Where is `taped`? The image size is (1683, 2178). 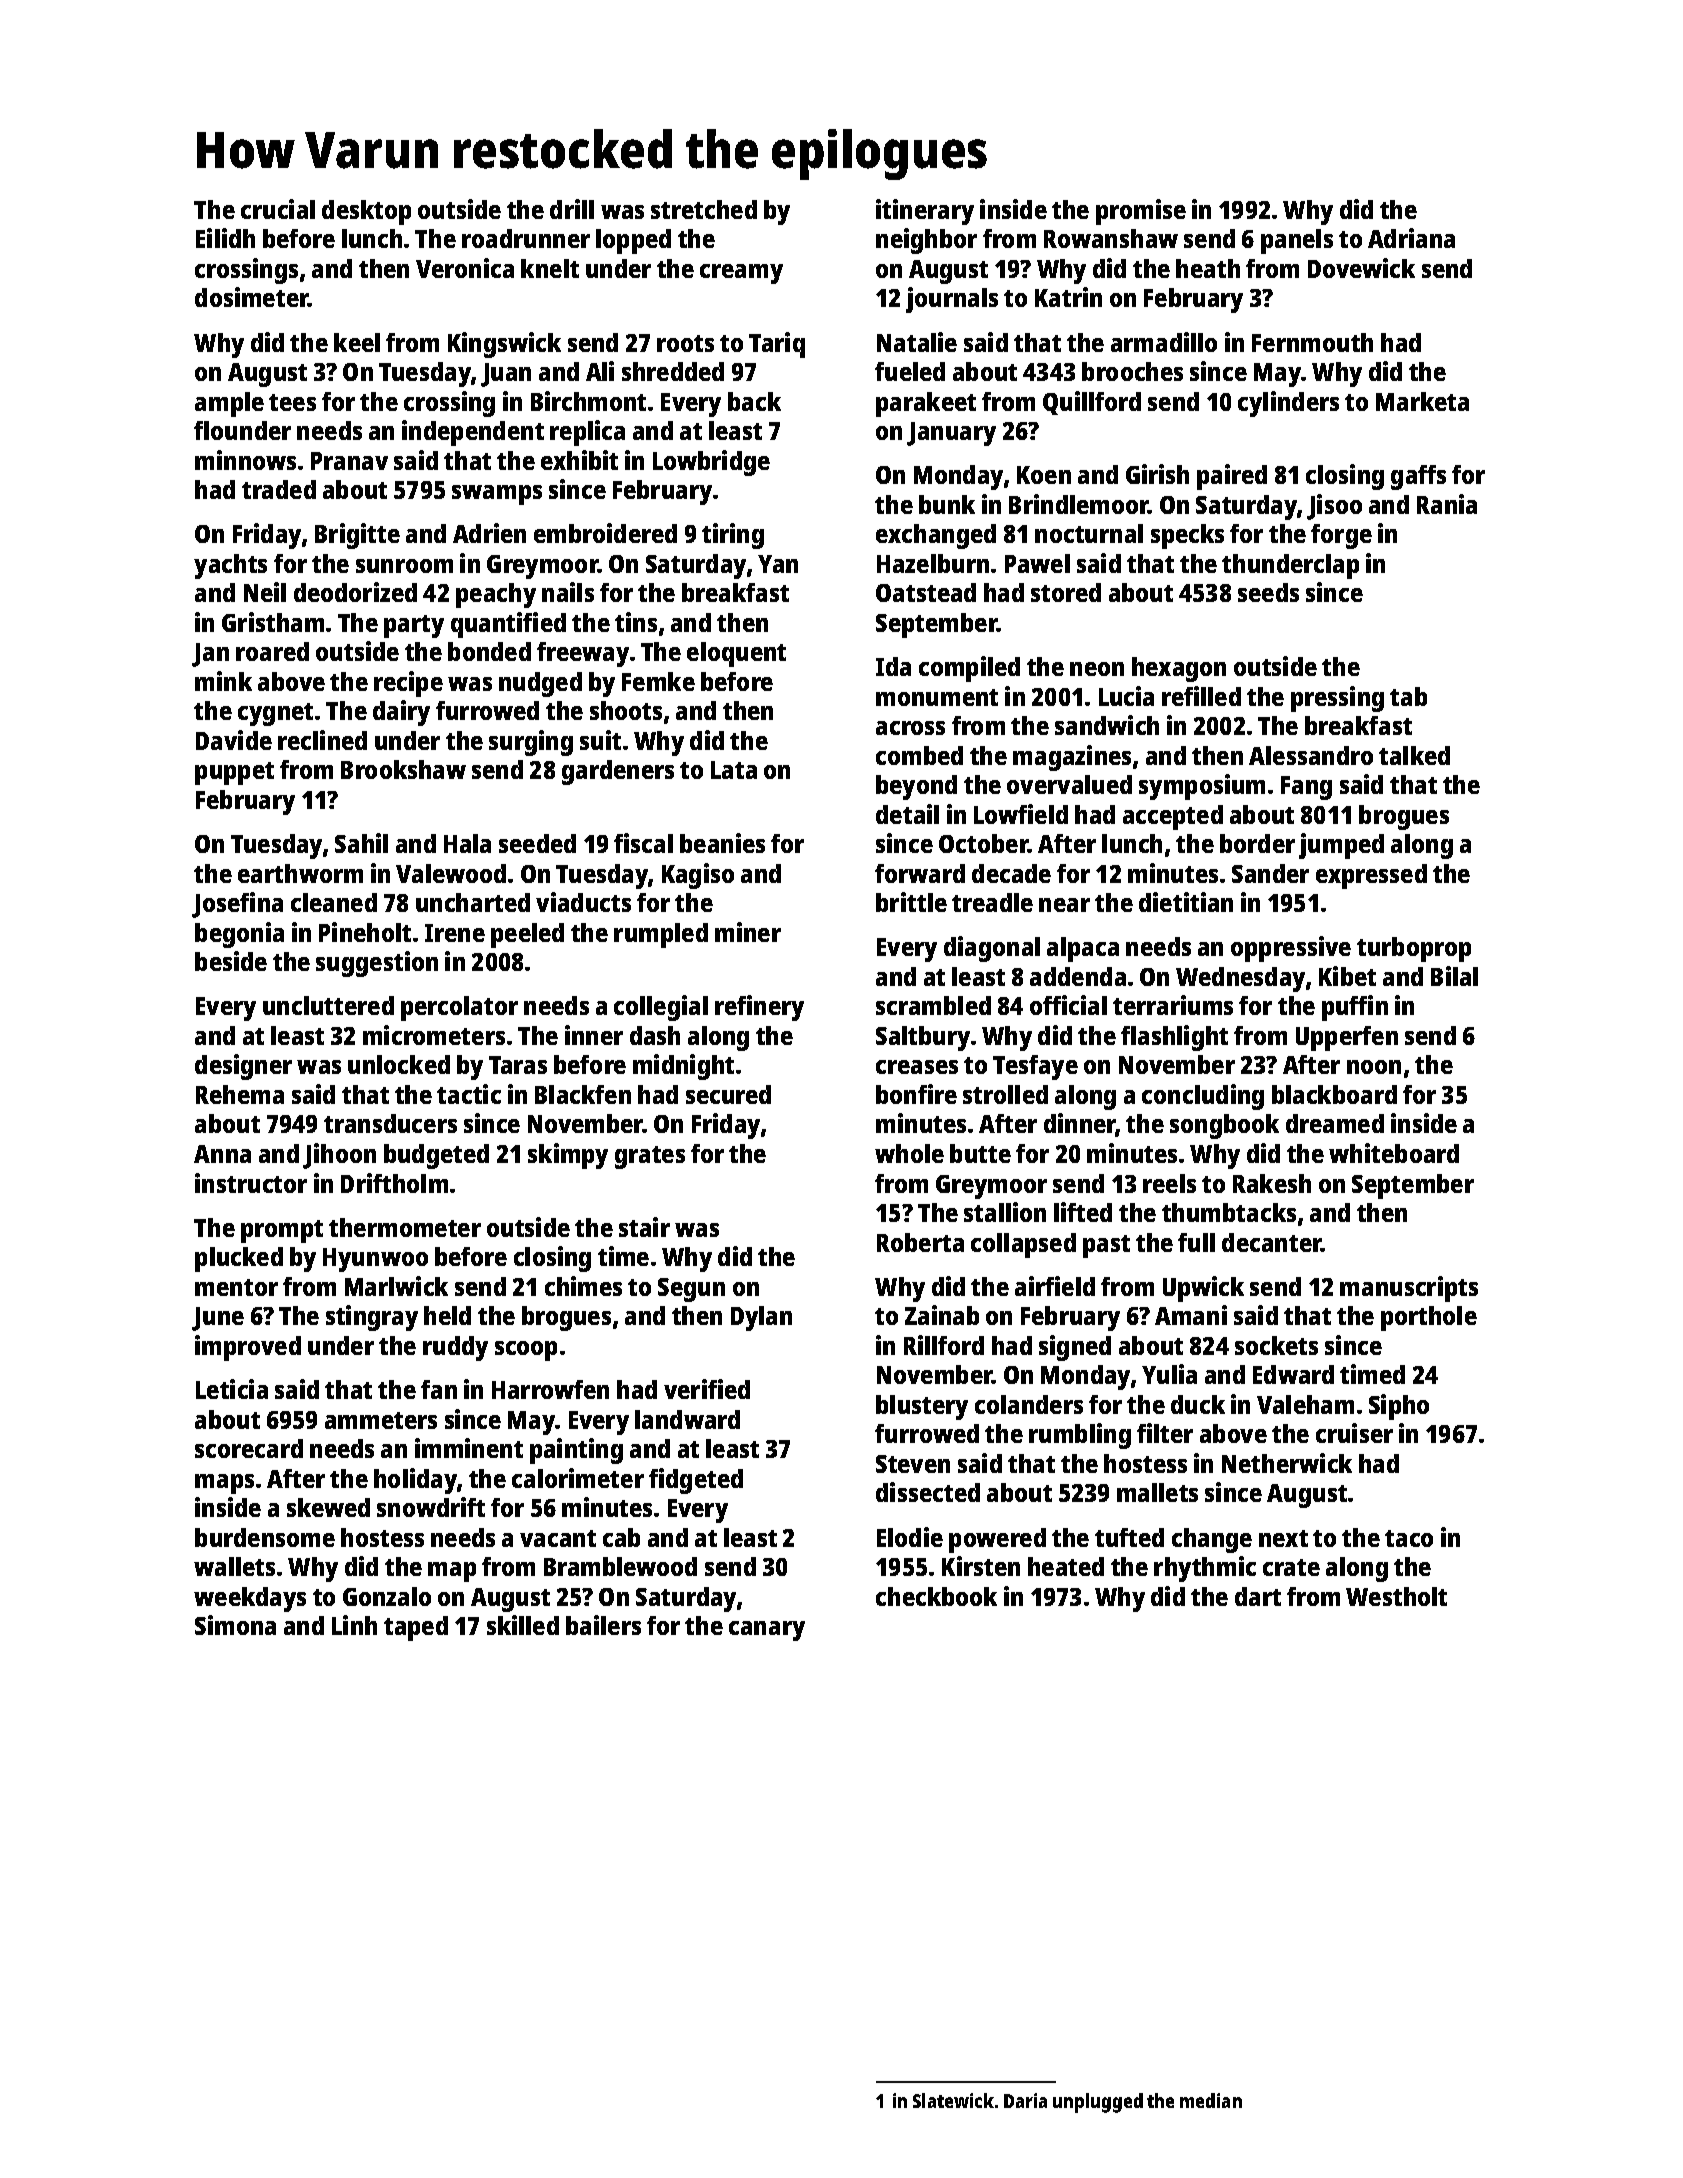 taped is located at coordinates (416, 1628).
